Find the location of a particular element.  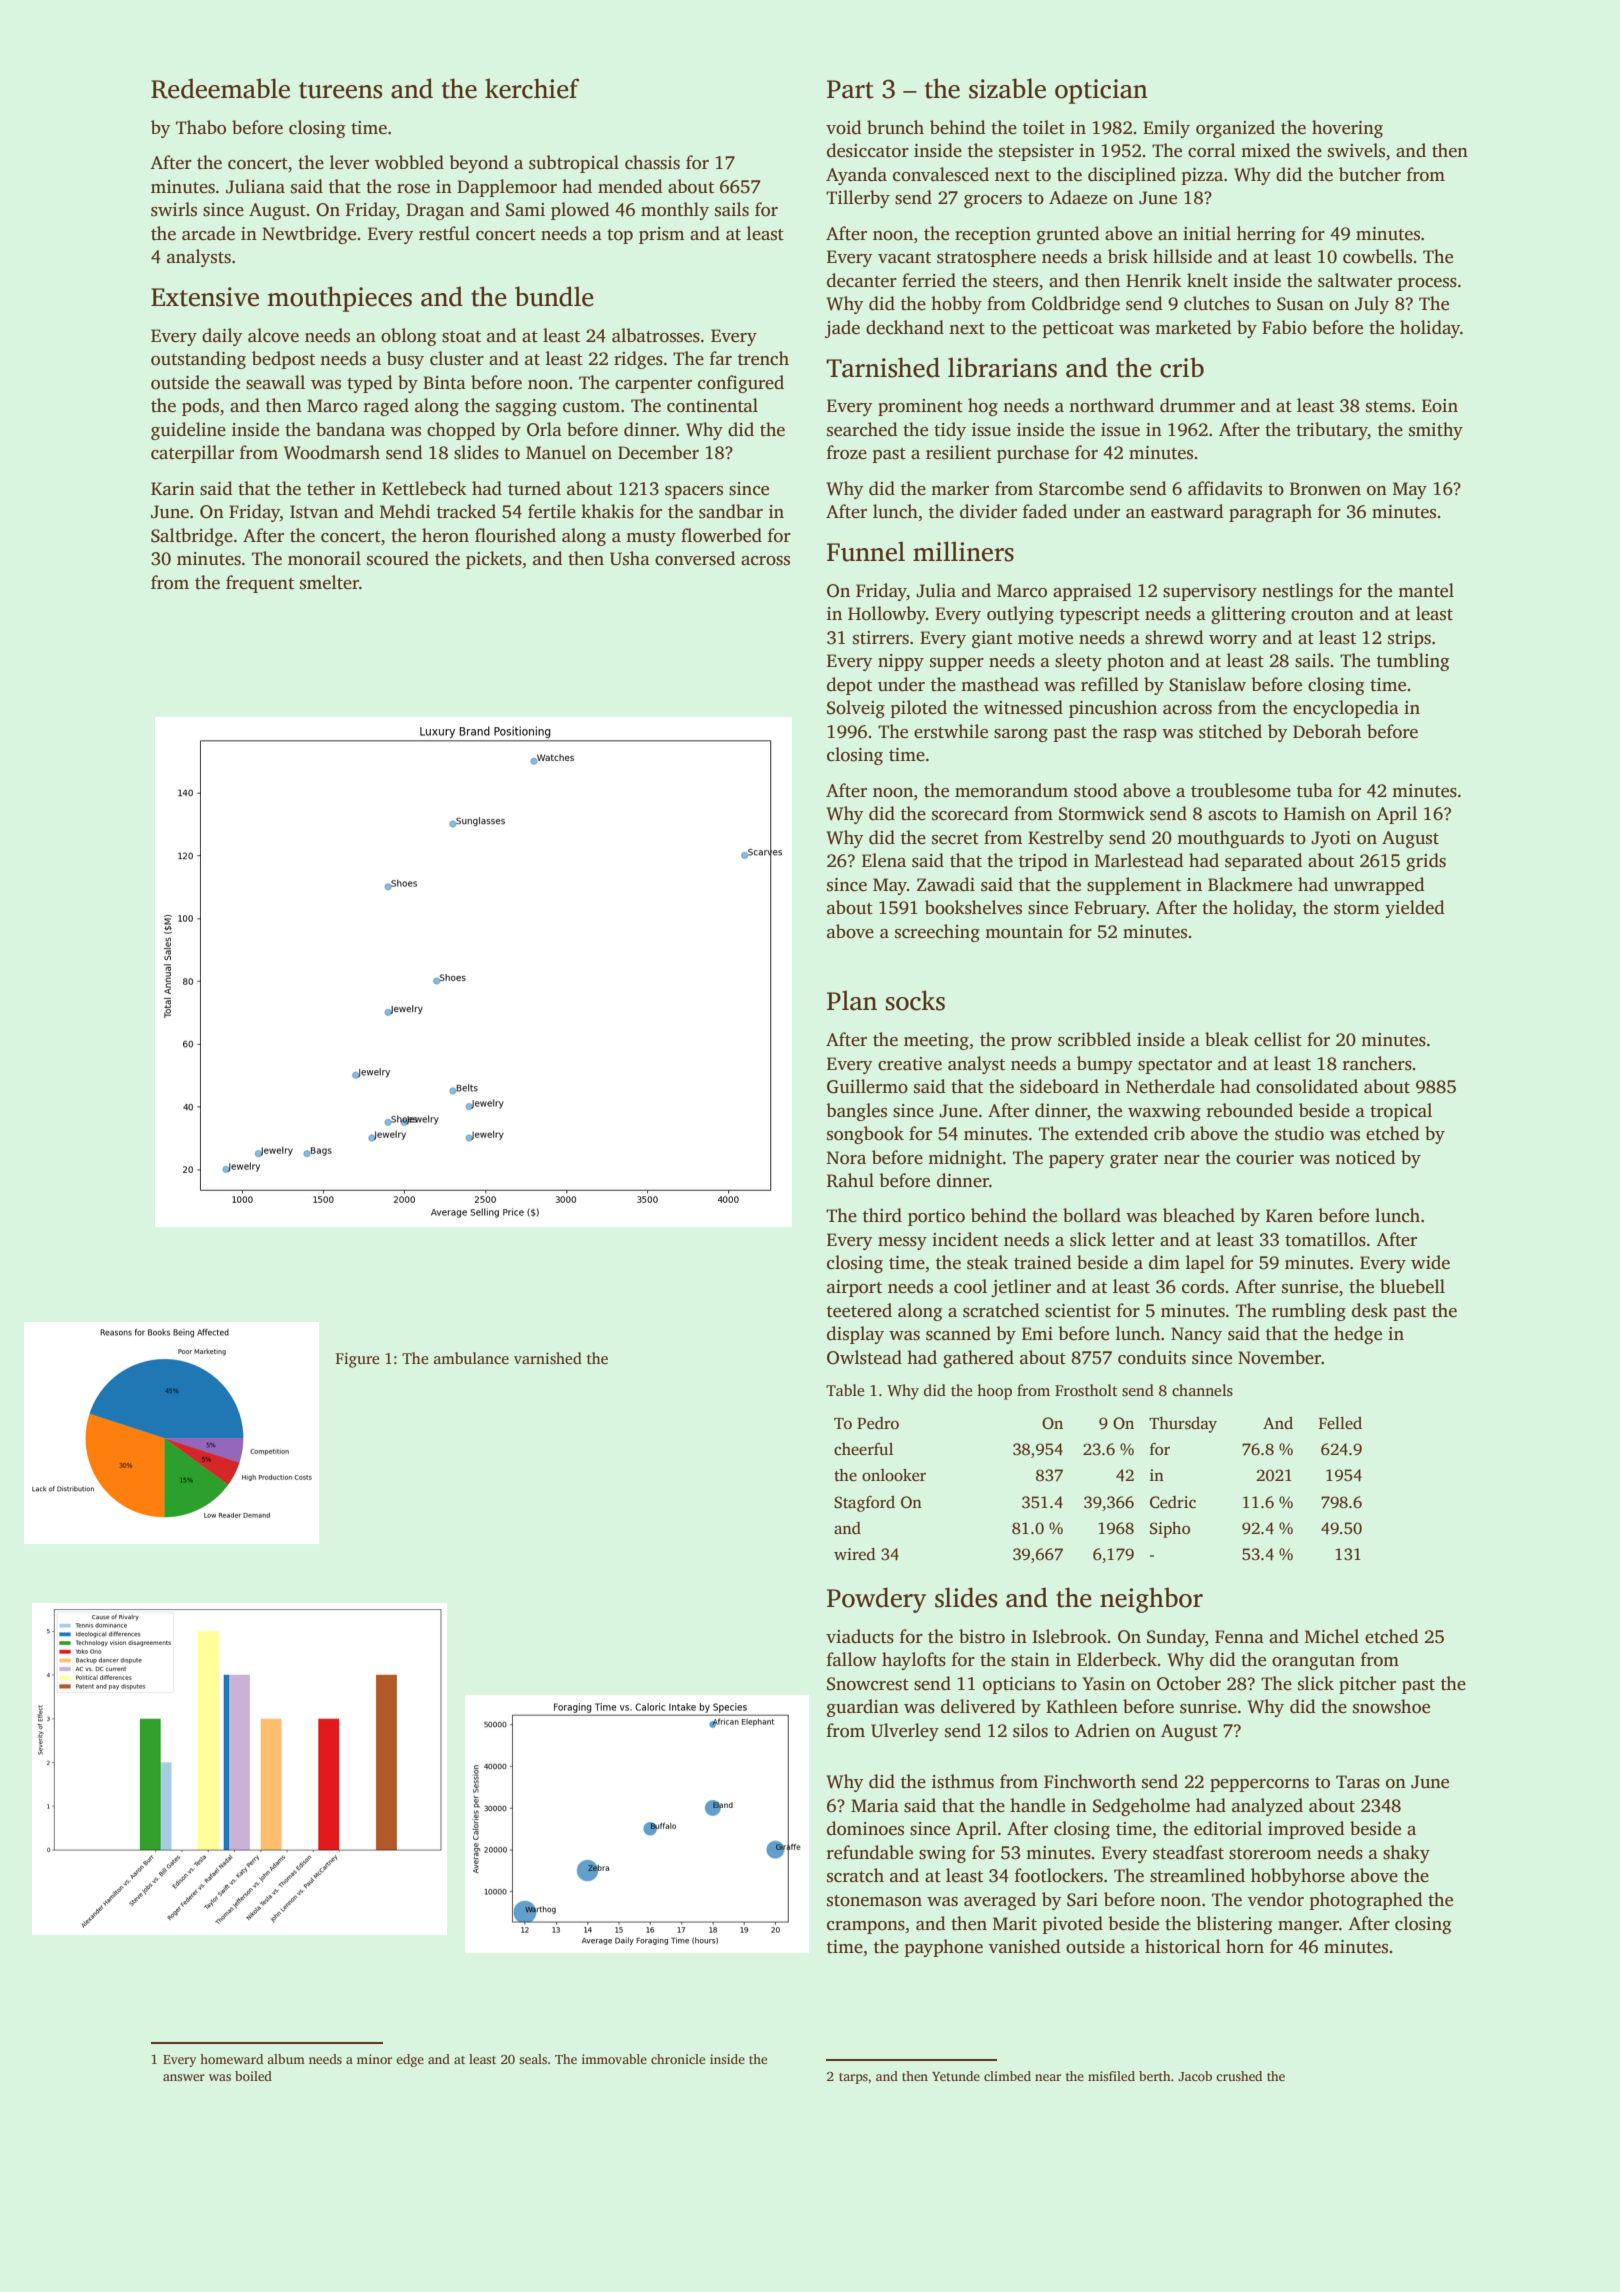

wired is located at coordinates (854, 1554).
